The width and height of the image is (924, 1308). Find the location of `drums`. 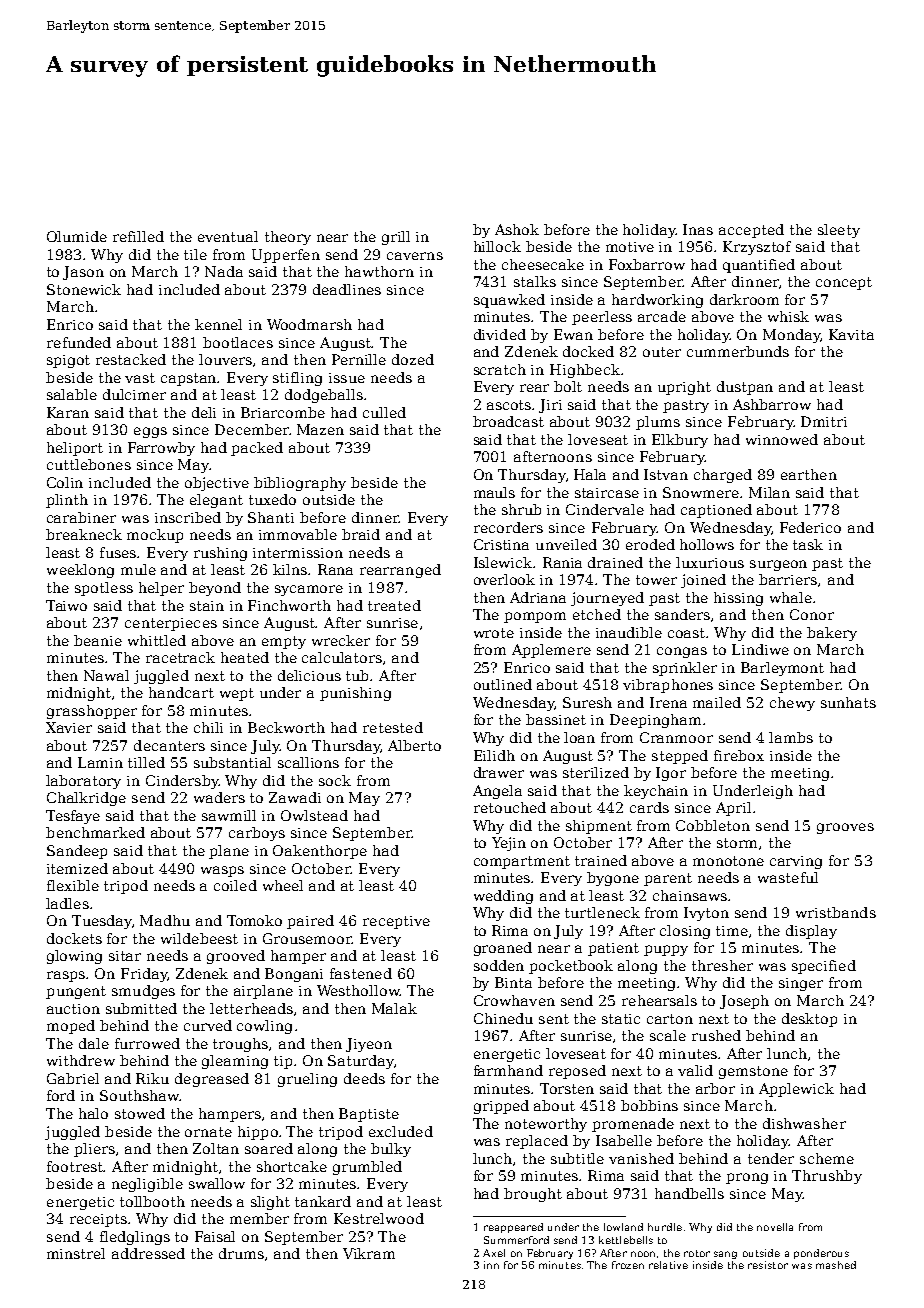

drums is located at coordinates (241, 1253).
